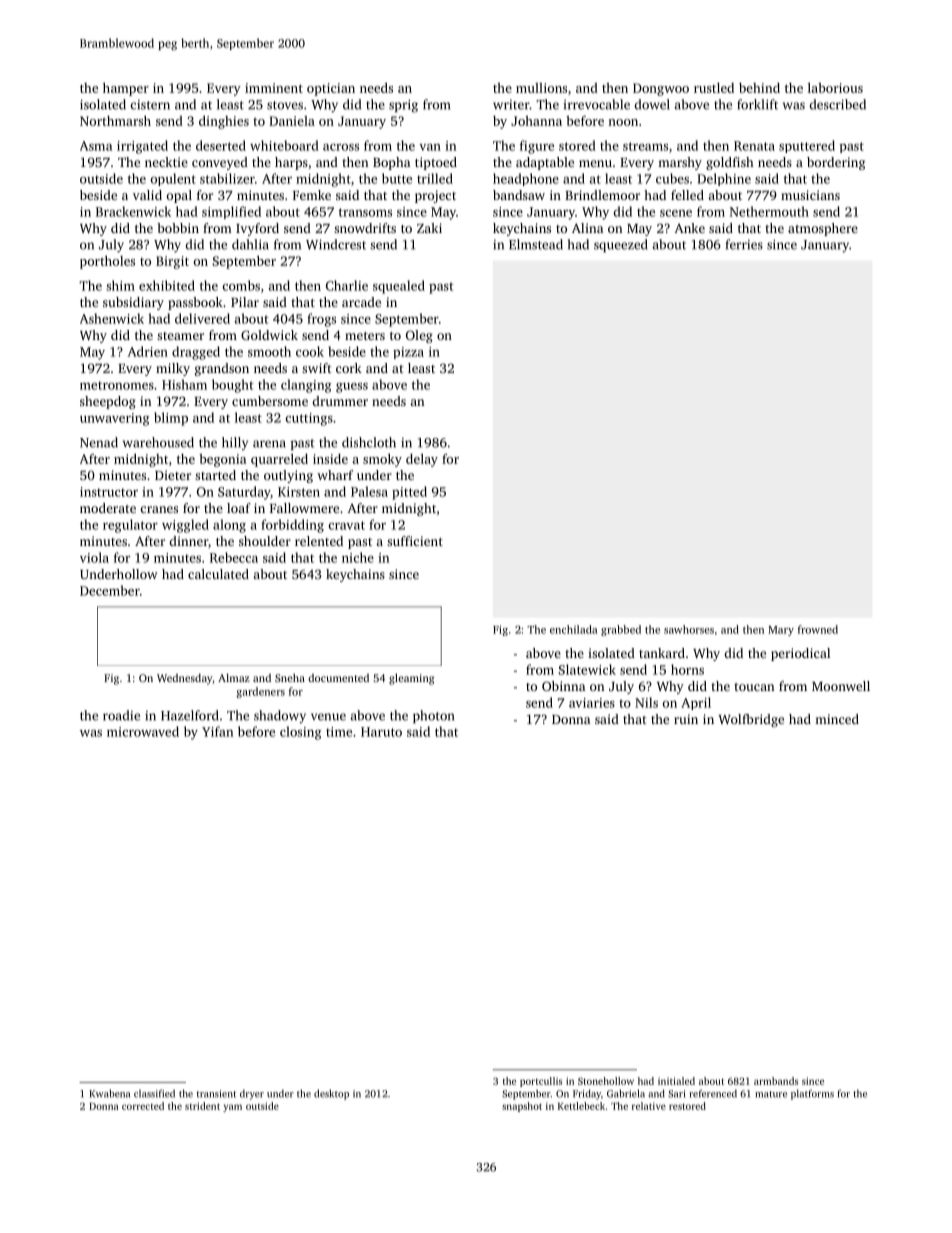  I want to click on portcullis, so click(541, 1082).
